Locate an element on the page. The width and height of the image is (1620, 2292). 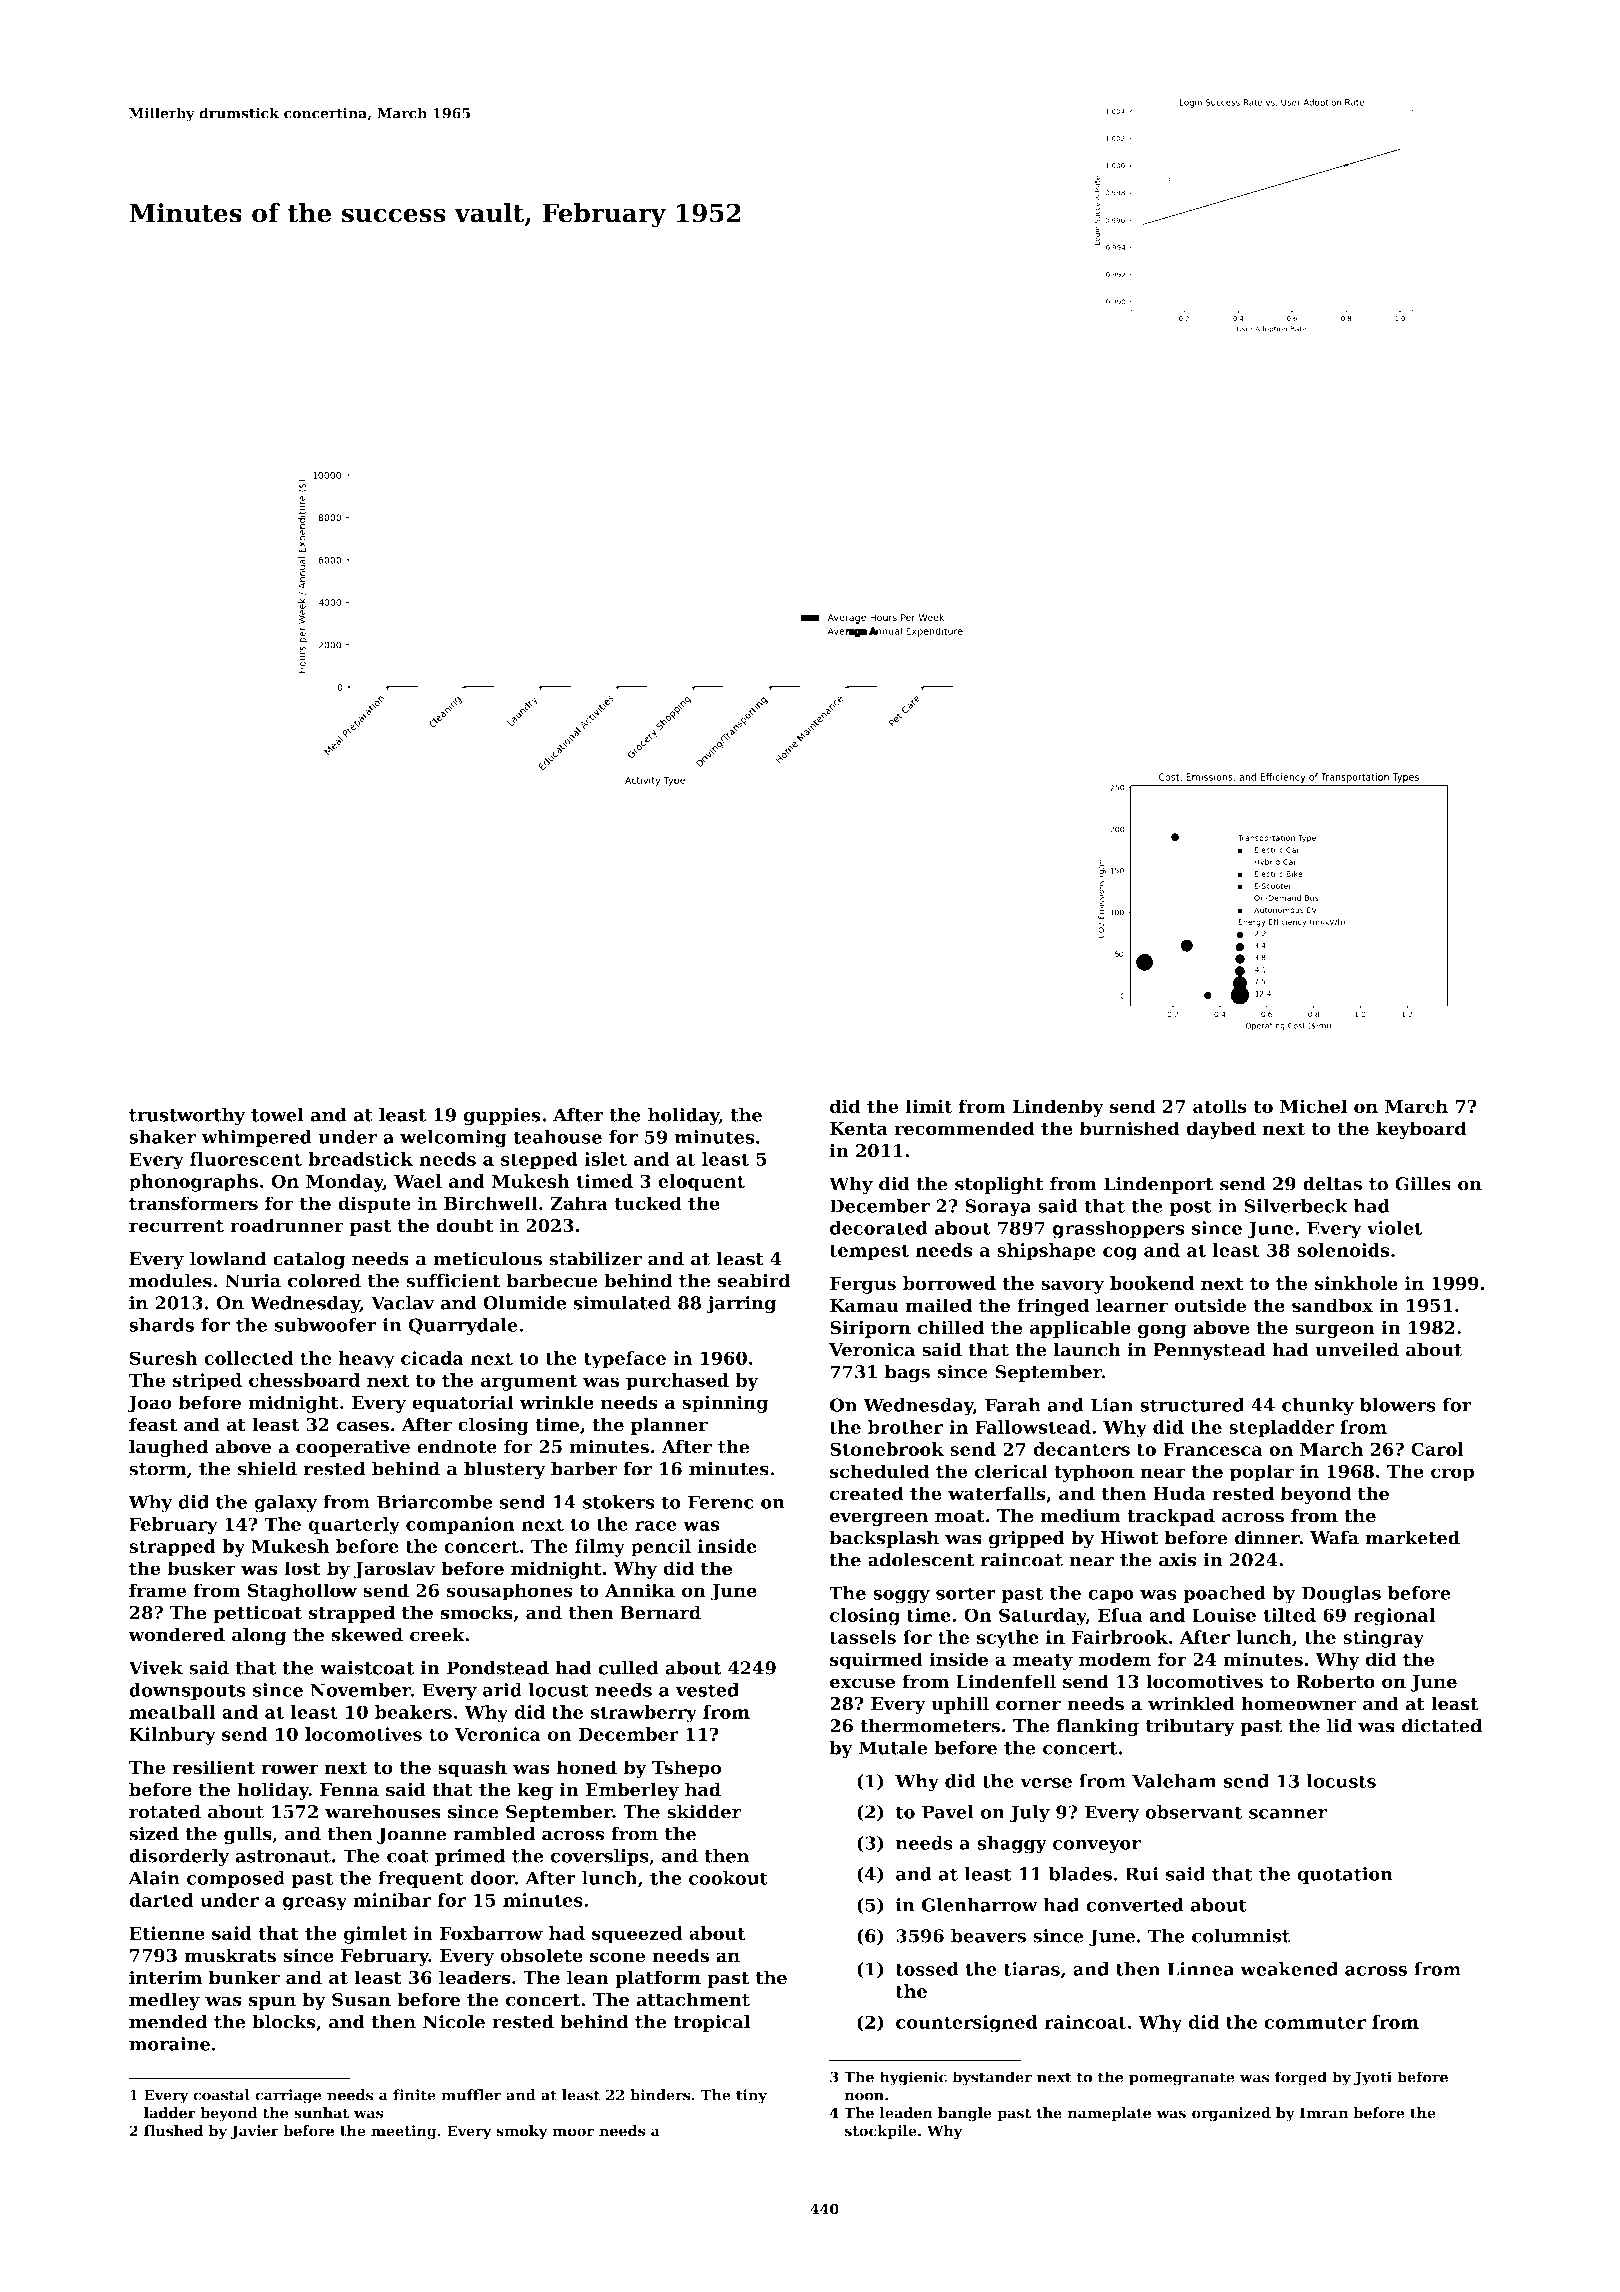
sandbox is located at coordinates (1332, 1305).
